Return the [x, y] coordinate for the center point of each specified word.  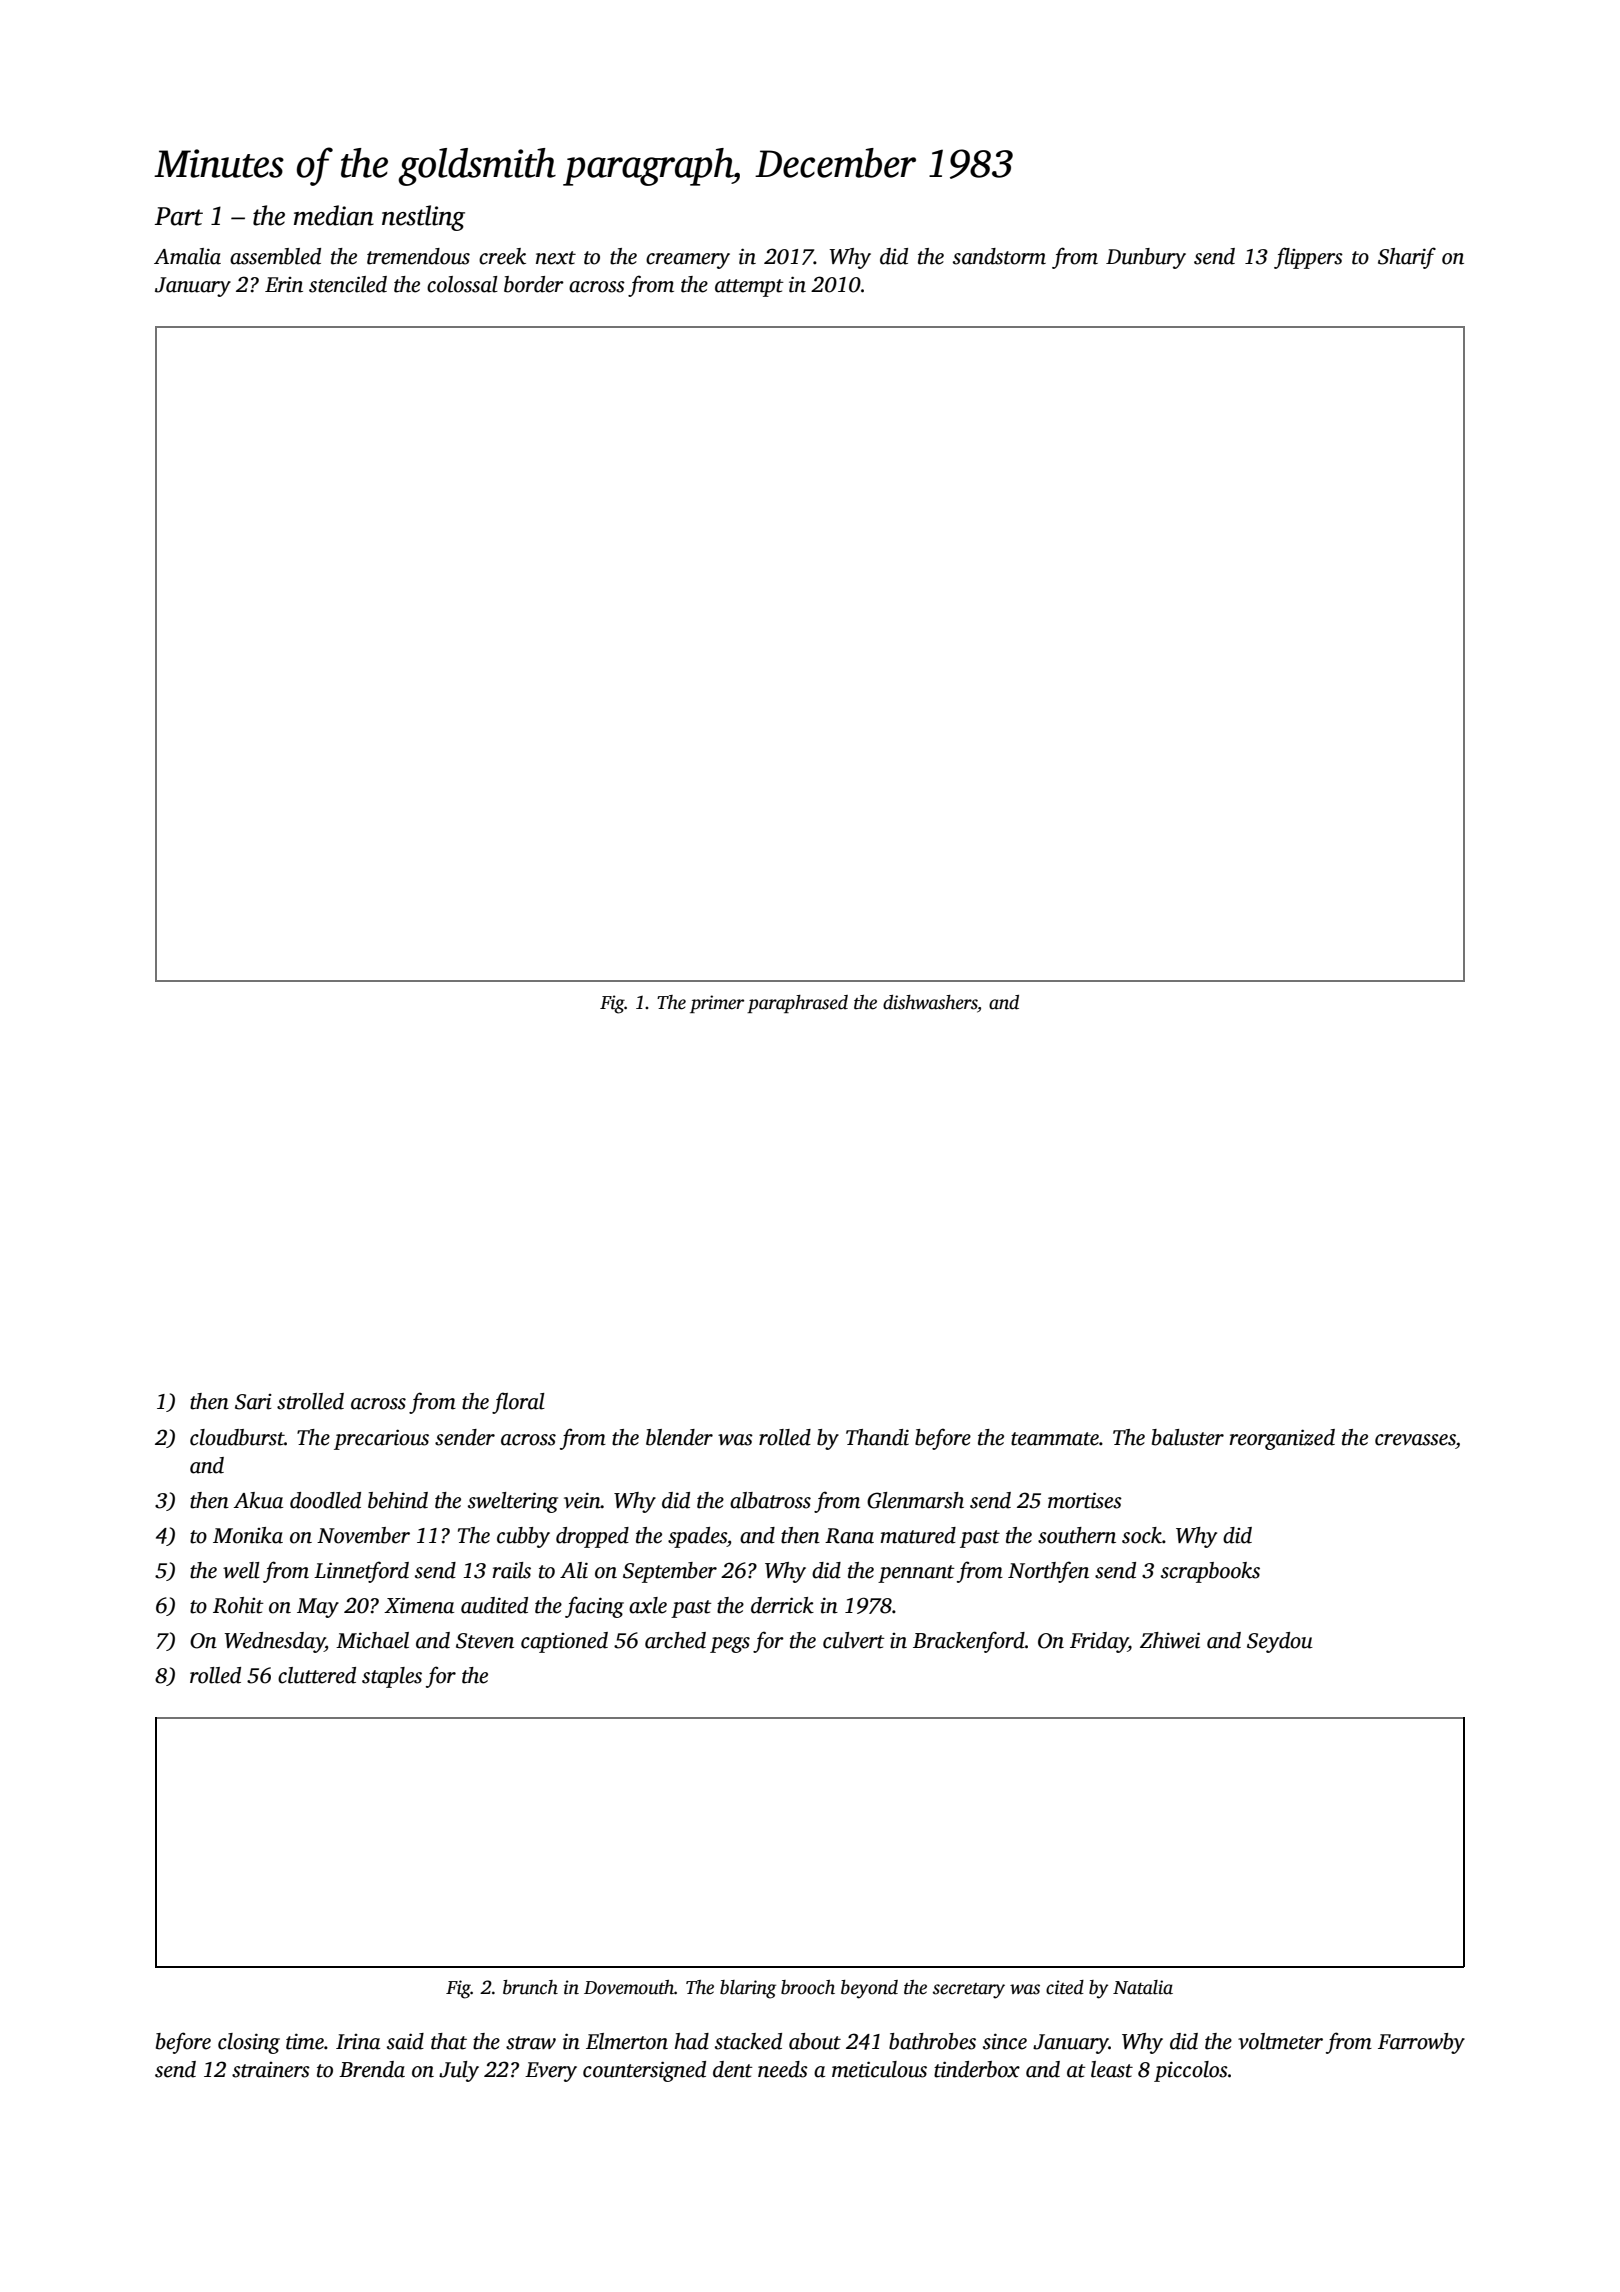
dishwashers [930, 1003]
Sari [253, 1402]
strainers [271, 2070]
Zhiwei [1170, 1640]
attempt [749, 288]
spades [697, 1537]
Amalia [187, 256]
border [534, 284]
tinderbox [977, 2069]
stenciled [348, 284]
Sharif [1407, 258]
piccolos [1191, 2071]
